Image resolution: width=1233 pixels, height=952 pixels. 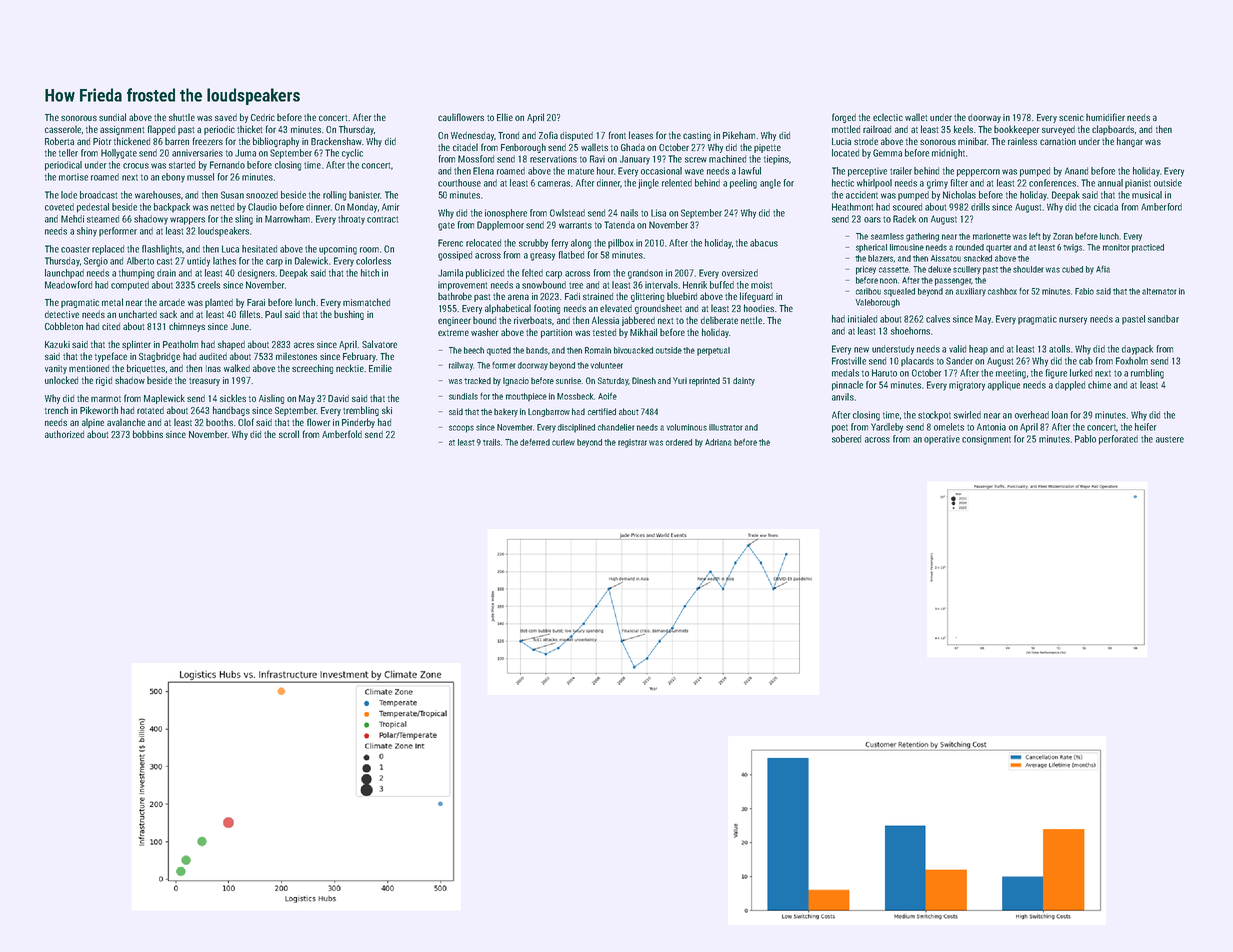 What do you see at coordinates (72, 219) in the page?
I see `Mehdi` at bounding box center [72, 219].
